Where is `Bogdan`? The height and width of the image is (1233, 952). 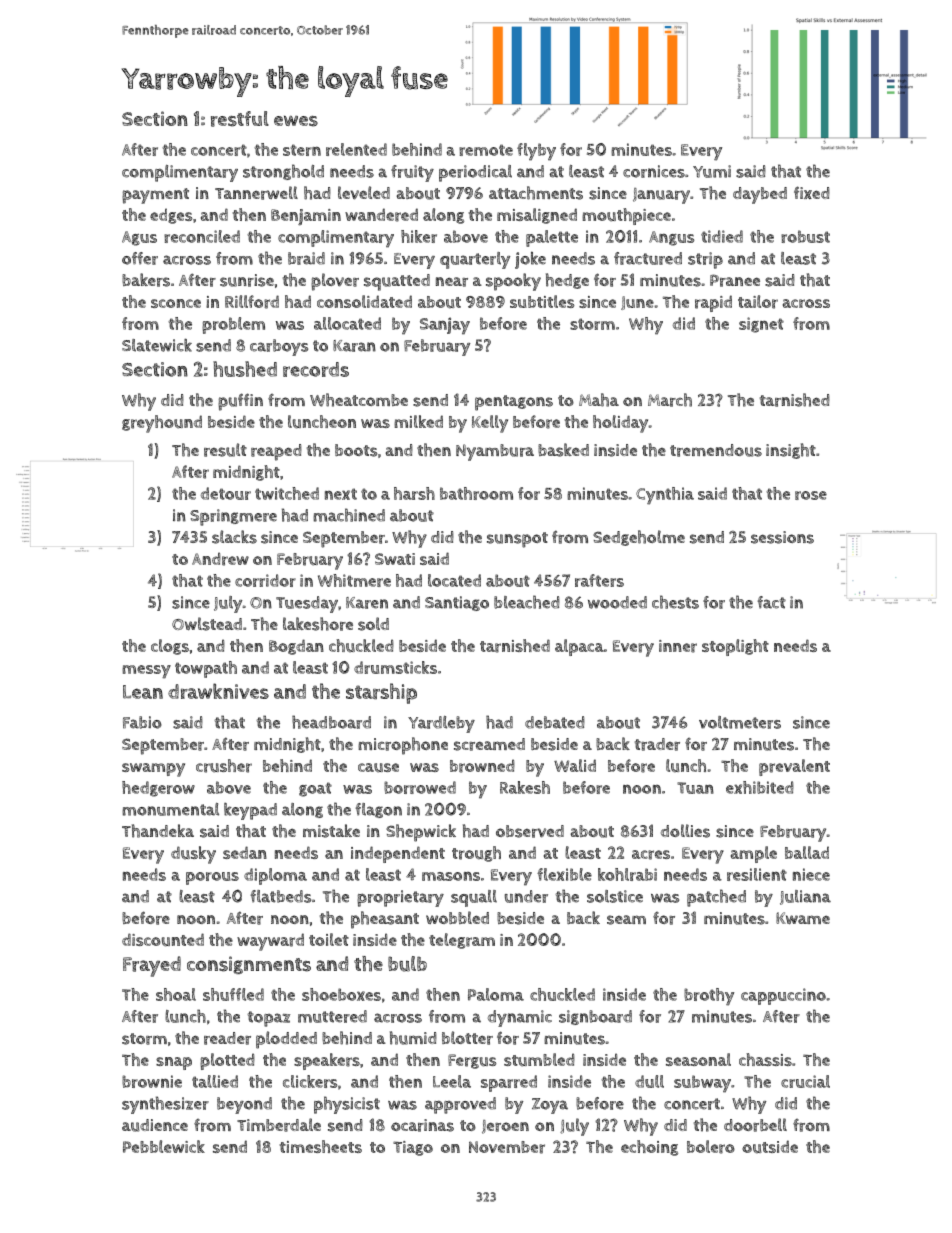
Bogdan is located at coordinates (296, 647).
